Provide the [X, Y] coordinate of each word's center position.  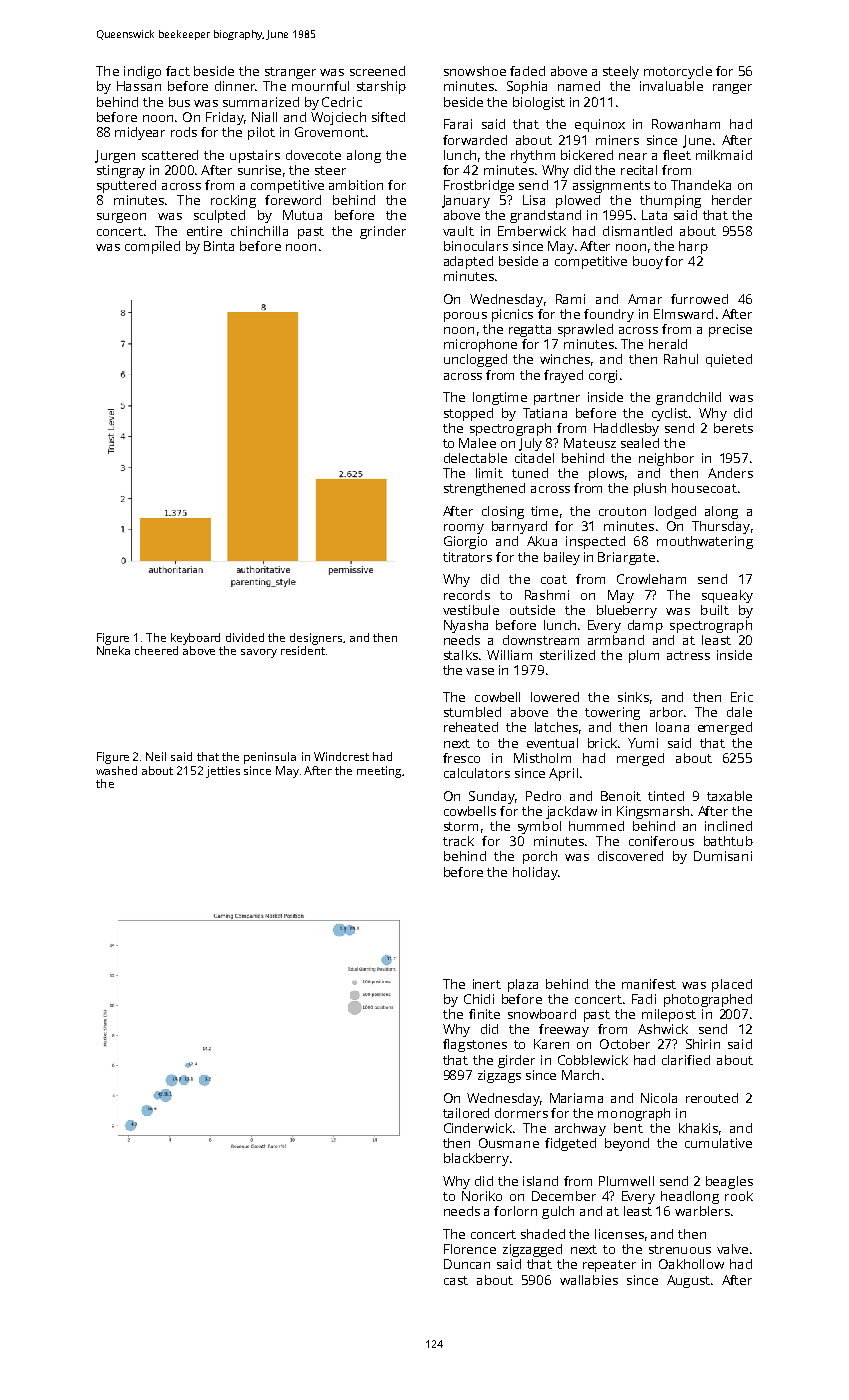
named [579, 86]
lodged [675, 512]
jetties [223, 772]
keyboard [195, 639]
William [509, 655]
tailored [466, 1113]
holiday [535, 873]
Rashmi [547, 595]
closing [503, 512]
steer [330, 170]
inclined [728, 826]
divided [245, 637]
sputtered [126, 186]
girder [516, 1061]
